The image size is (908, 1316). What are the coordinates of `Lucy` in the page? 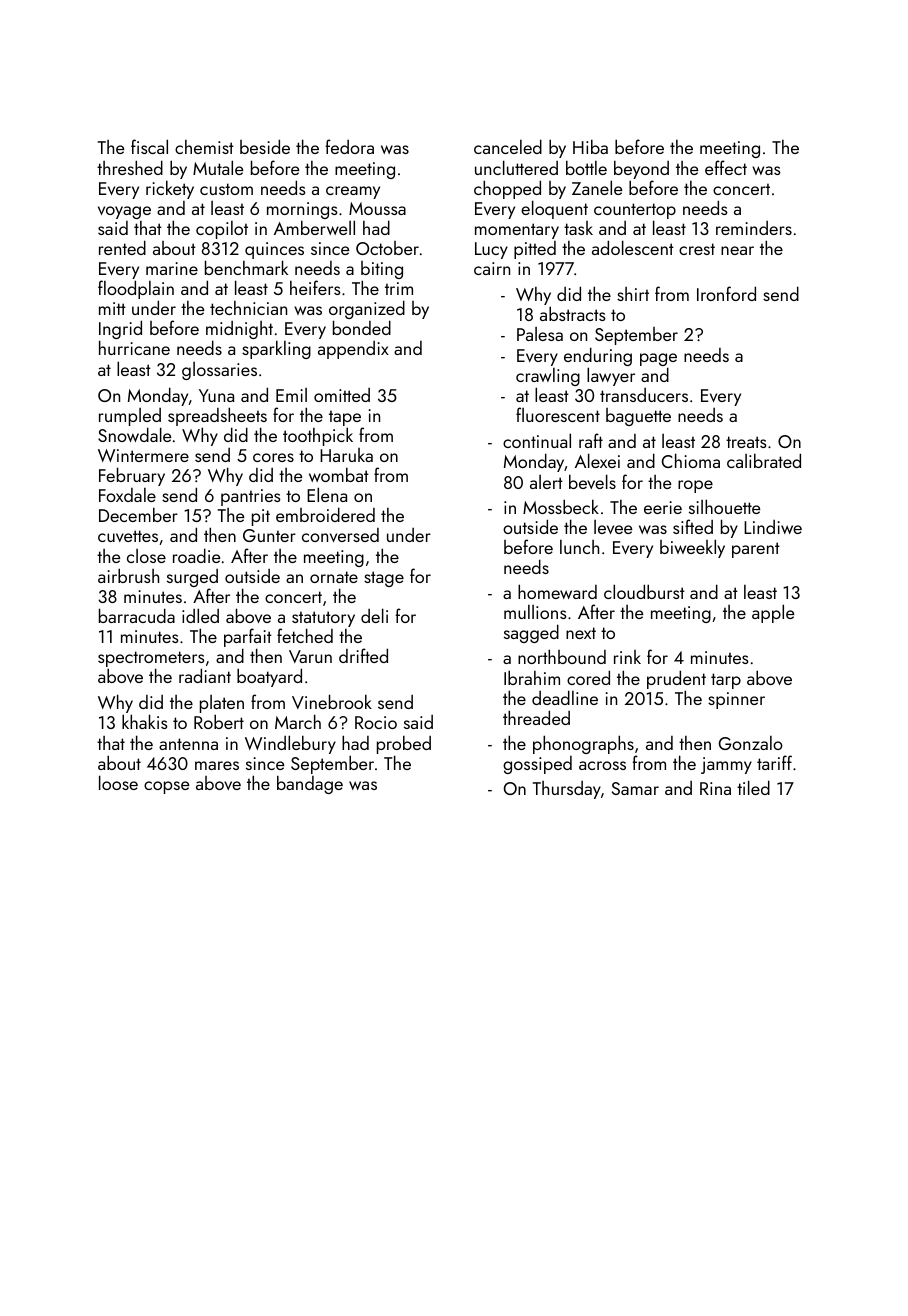 It's located at (491, 250).
